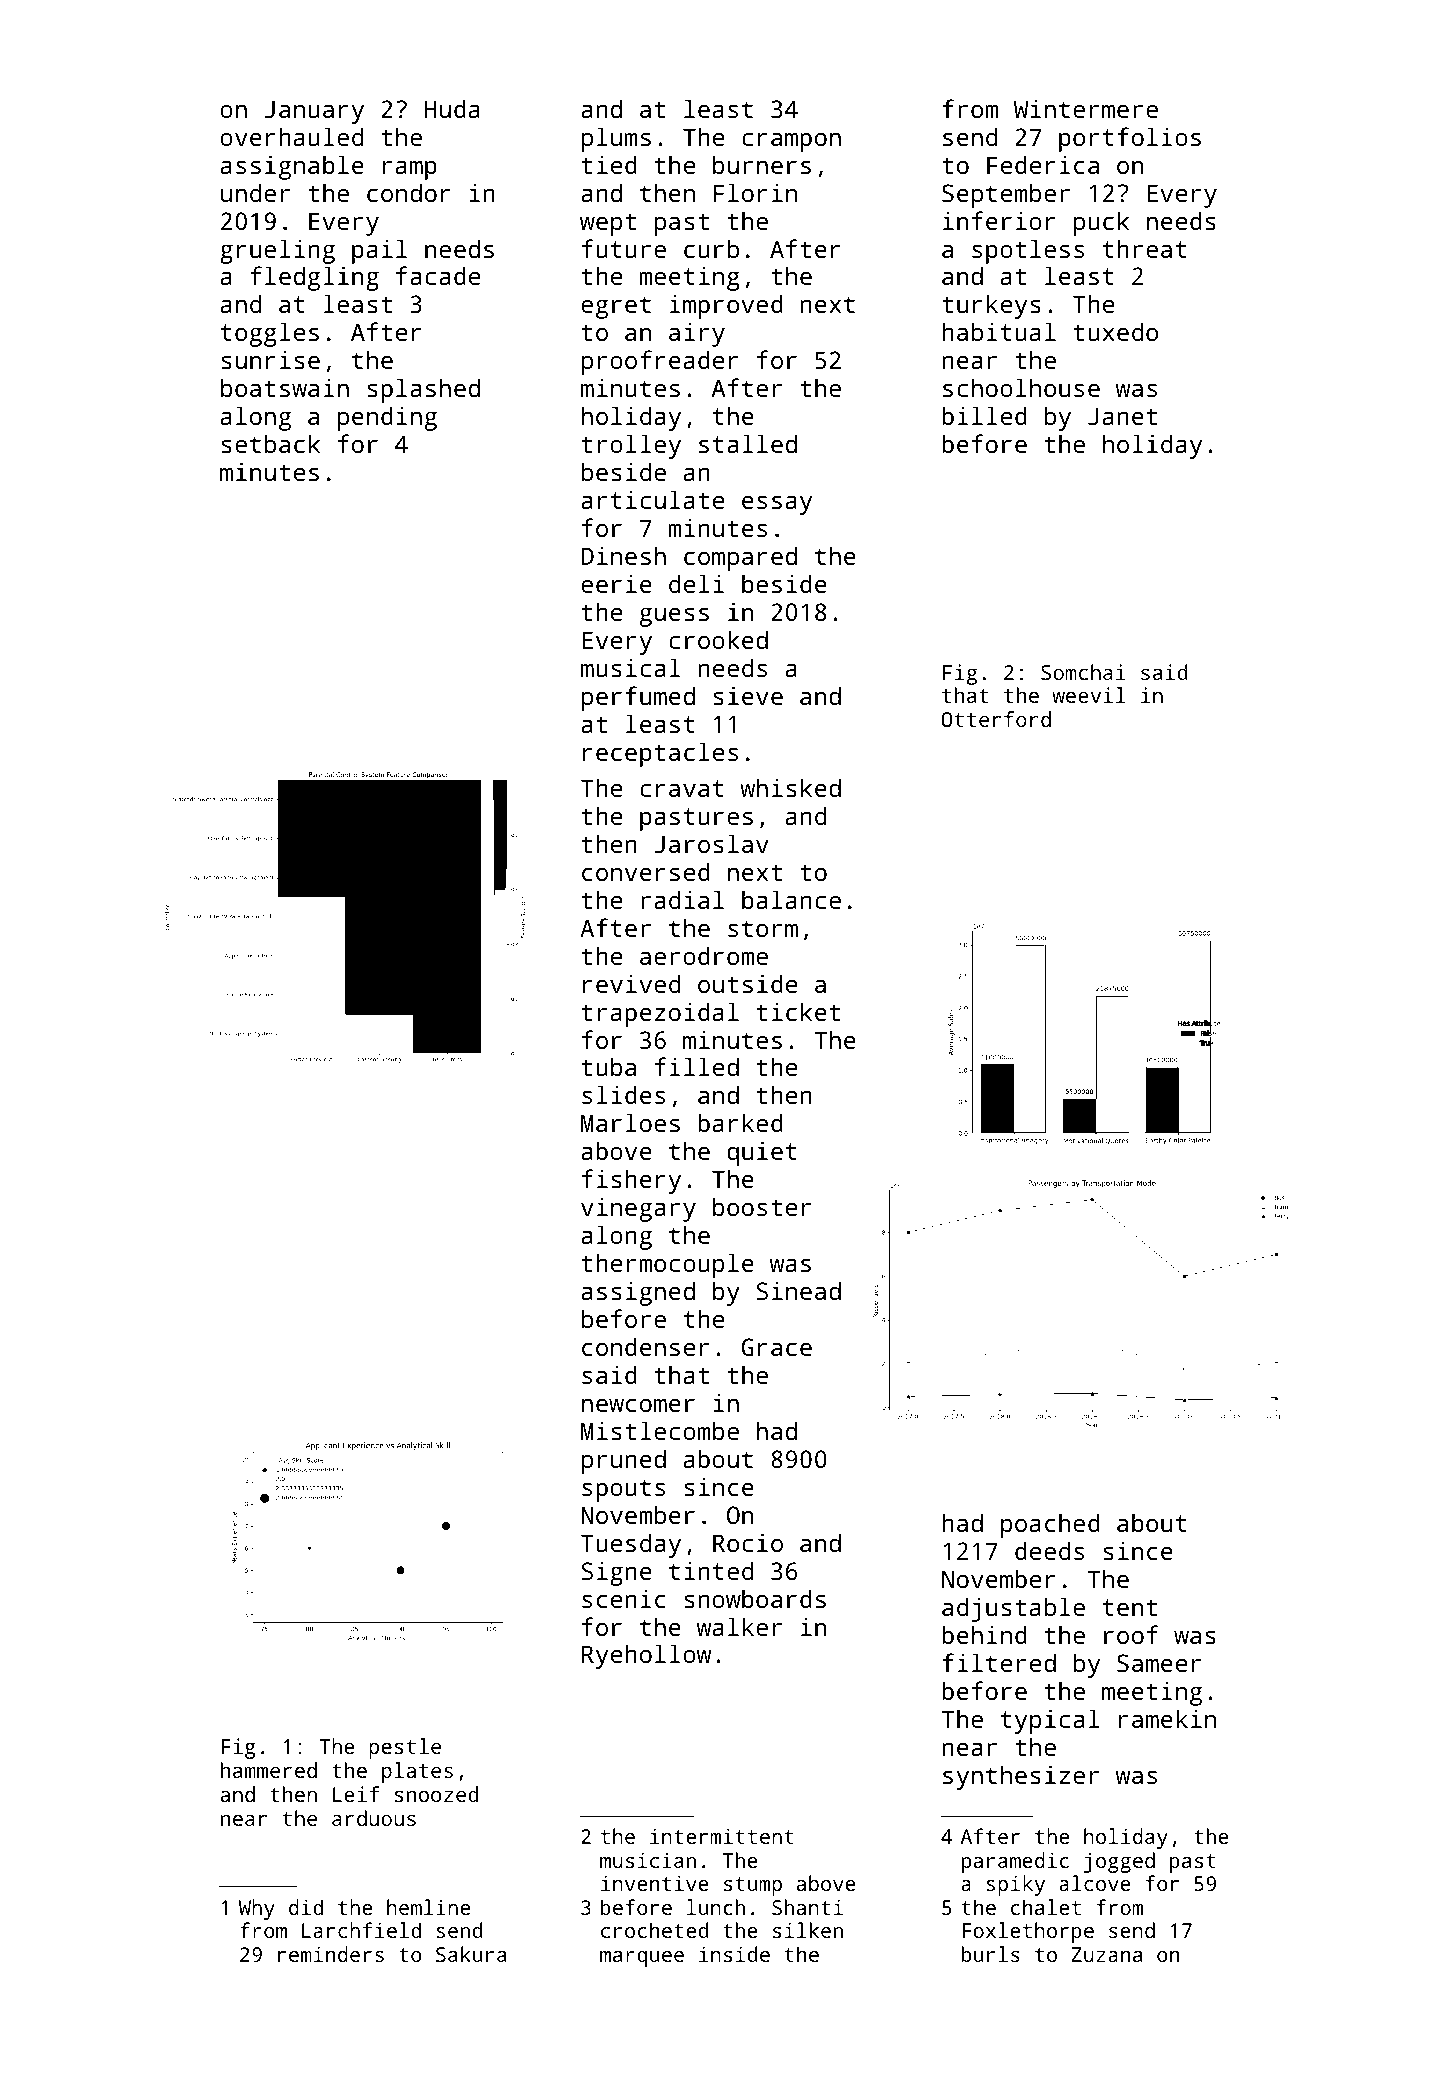 This screenshot has height=2100, width=1450. Describe the element at coordinates (996, 719) in the screenshot. I see `Otterford` at that location.
